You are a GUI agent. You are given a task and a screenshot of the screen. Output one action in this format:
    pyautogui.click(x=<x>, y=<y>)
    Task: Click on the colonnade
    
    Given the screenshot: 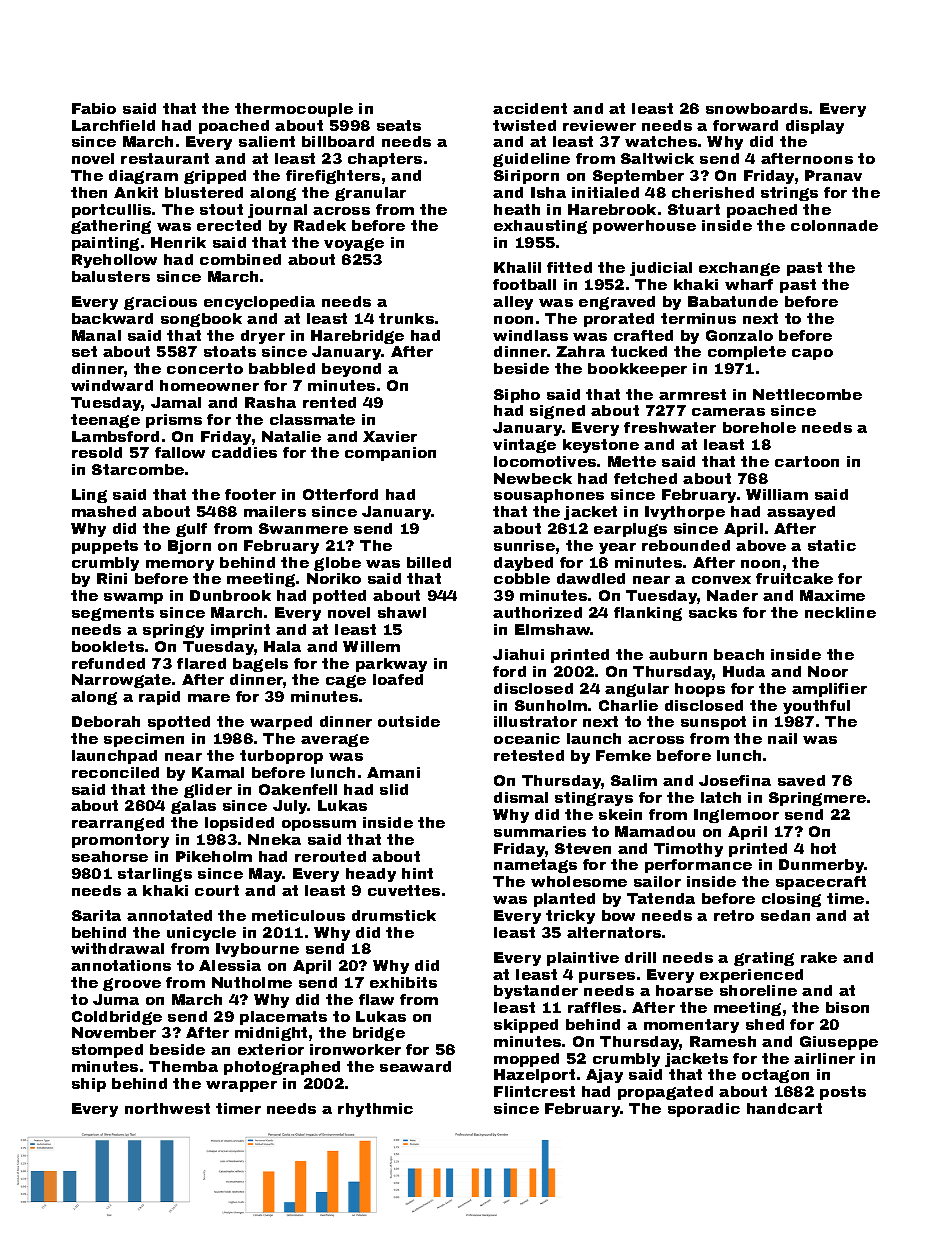 What is the action you would take?
    pyautogui.click(x=834, y=225)
